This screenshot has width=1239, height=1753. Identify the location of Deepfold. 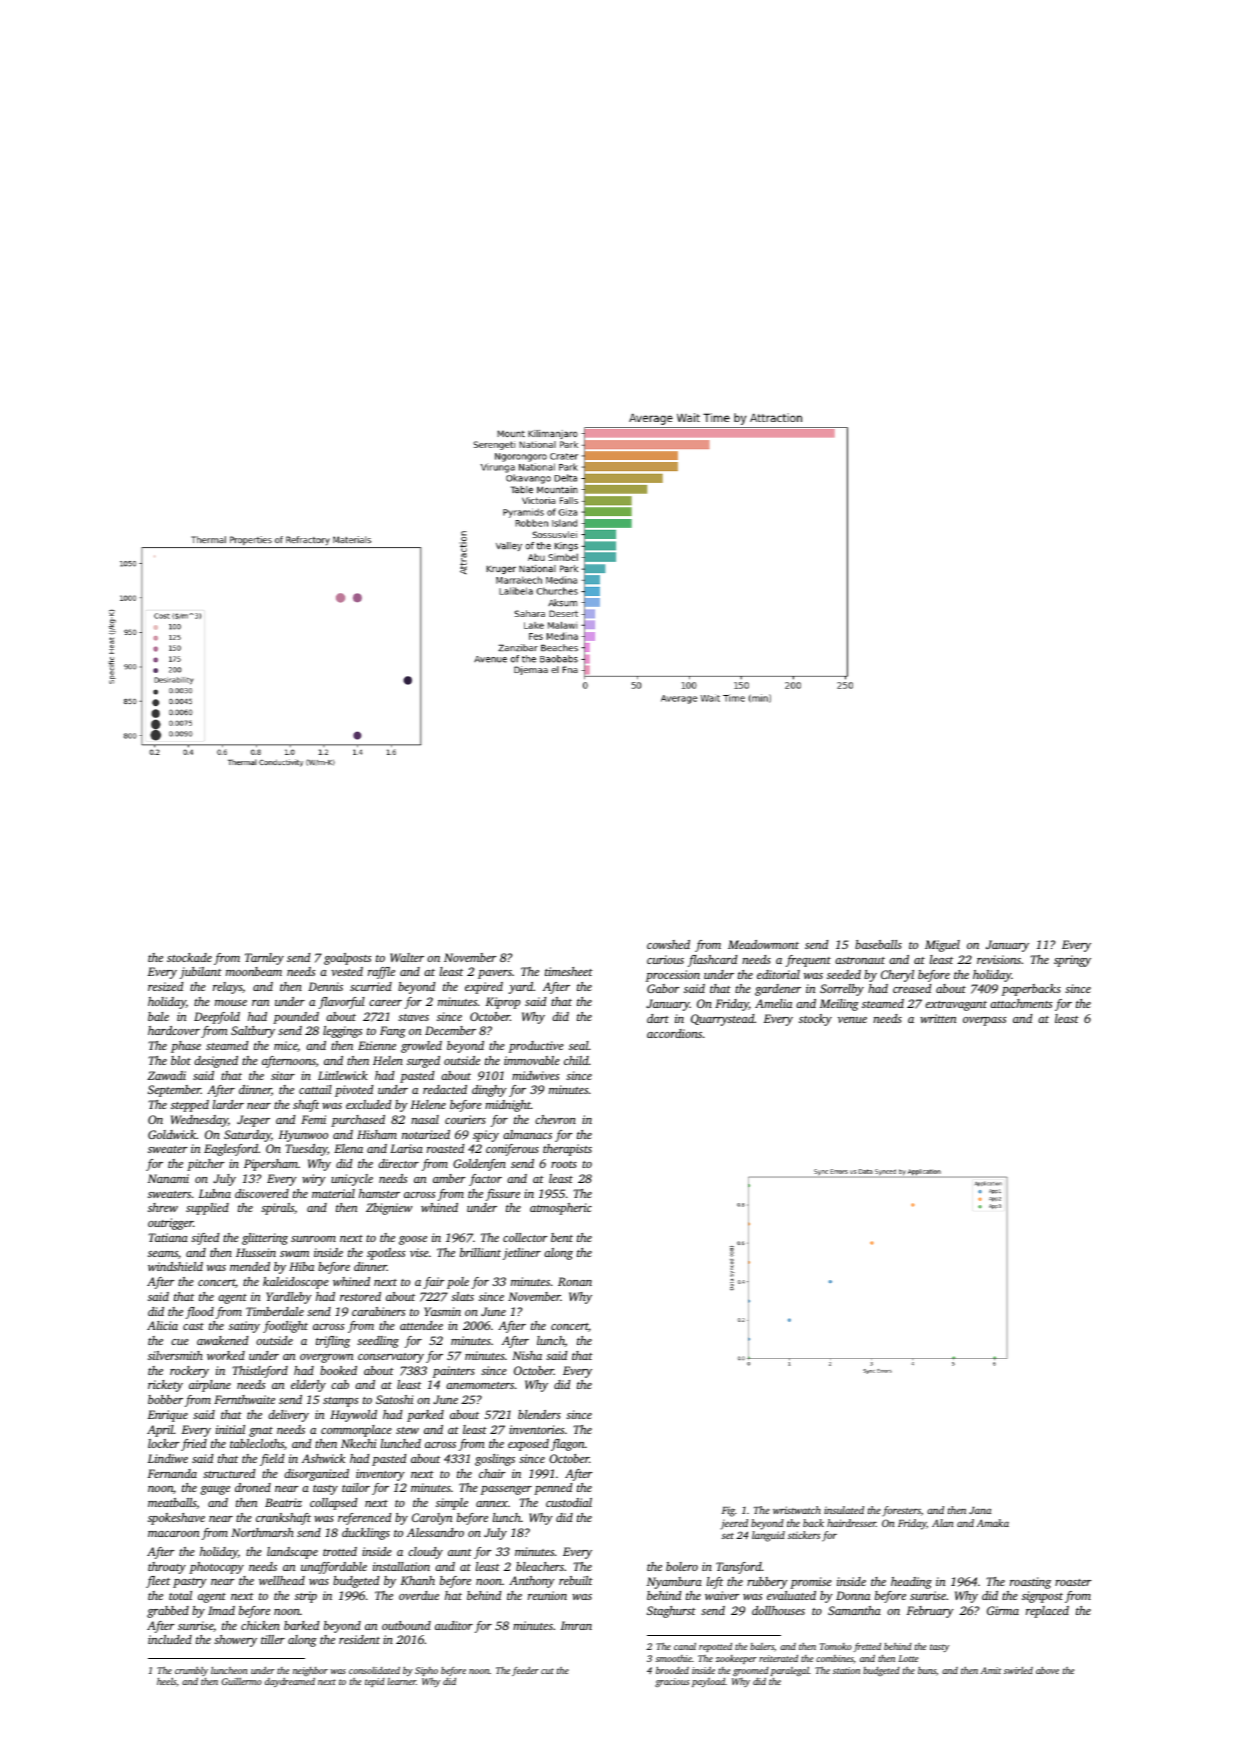
(217, 1018).
